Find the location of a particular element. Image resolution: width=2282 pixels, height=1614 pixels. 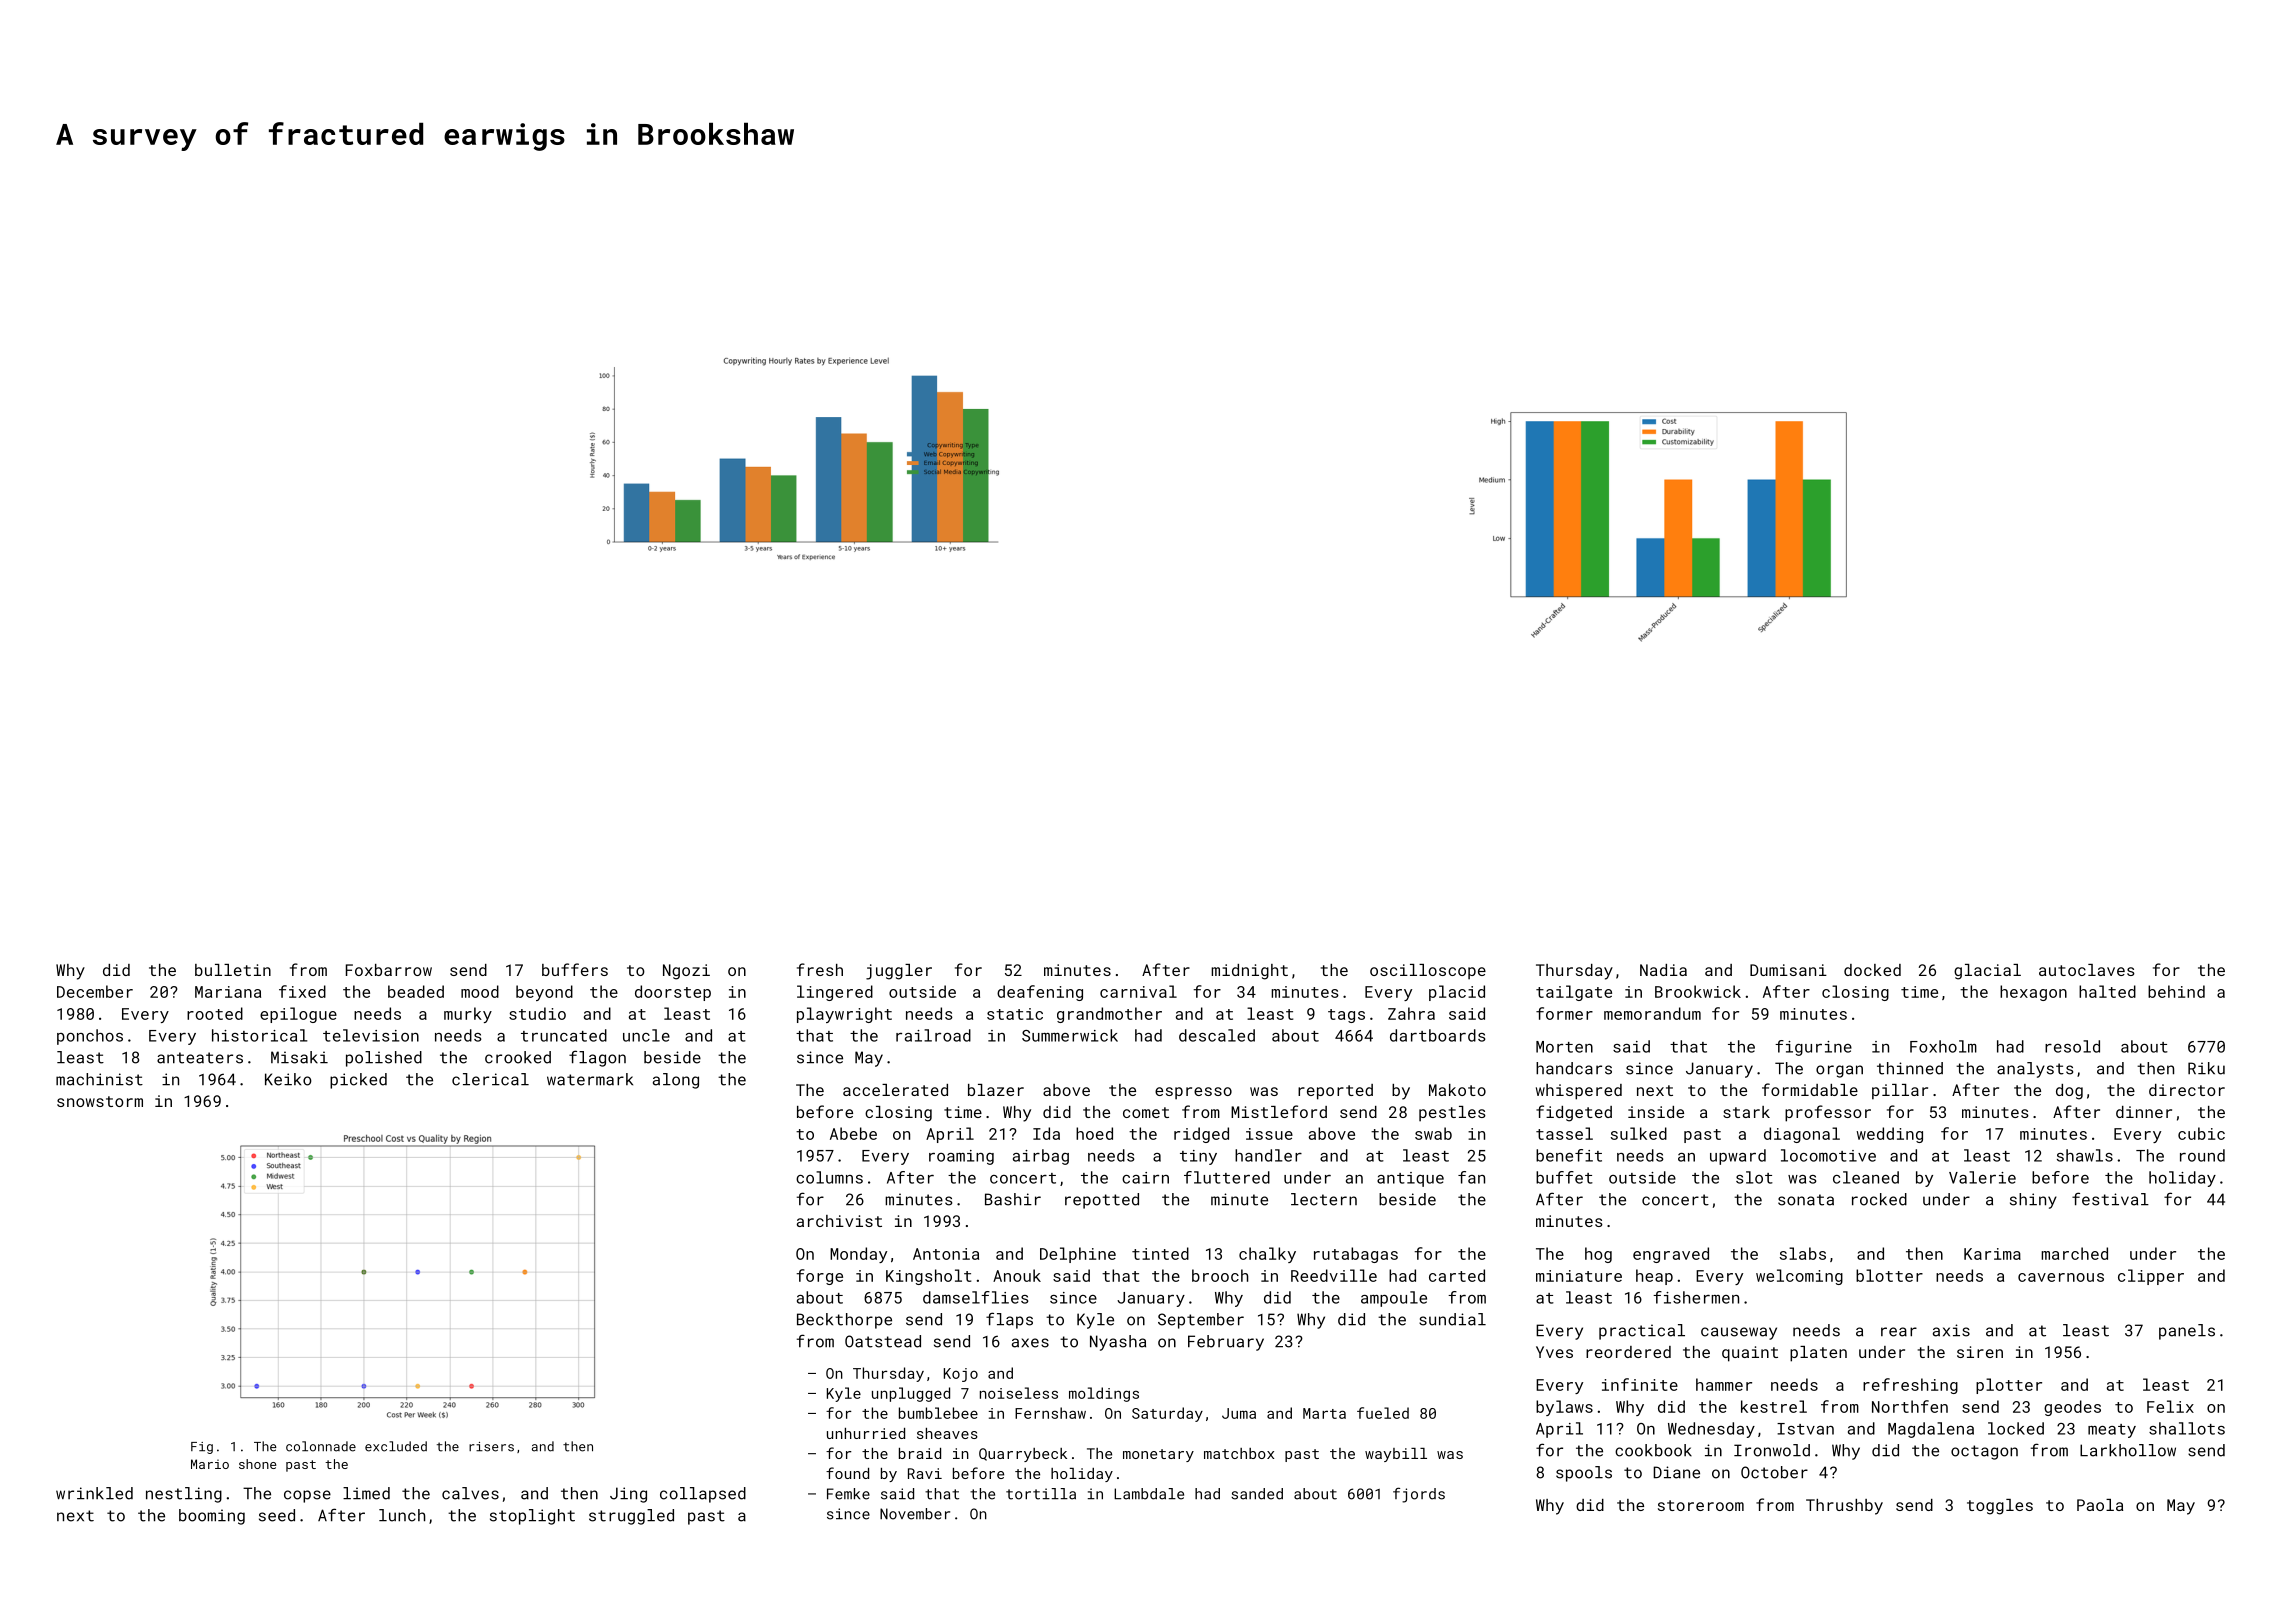

docked is located at coordinates (1872, 970).
